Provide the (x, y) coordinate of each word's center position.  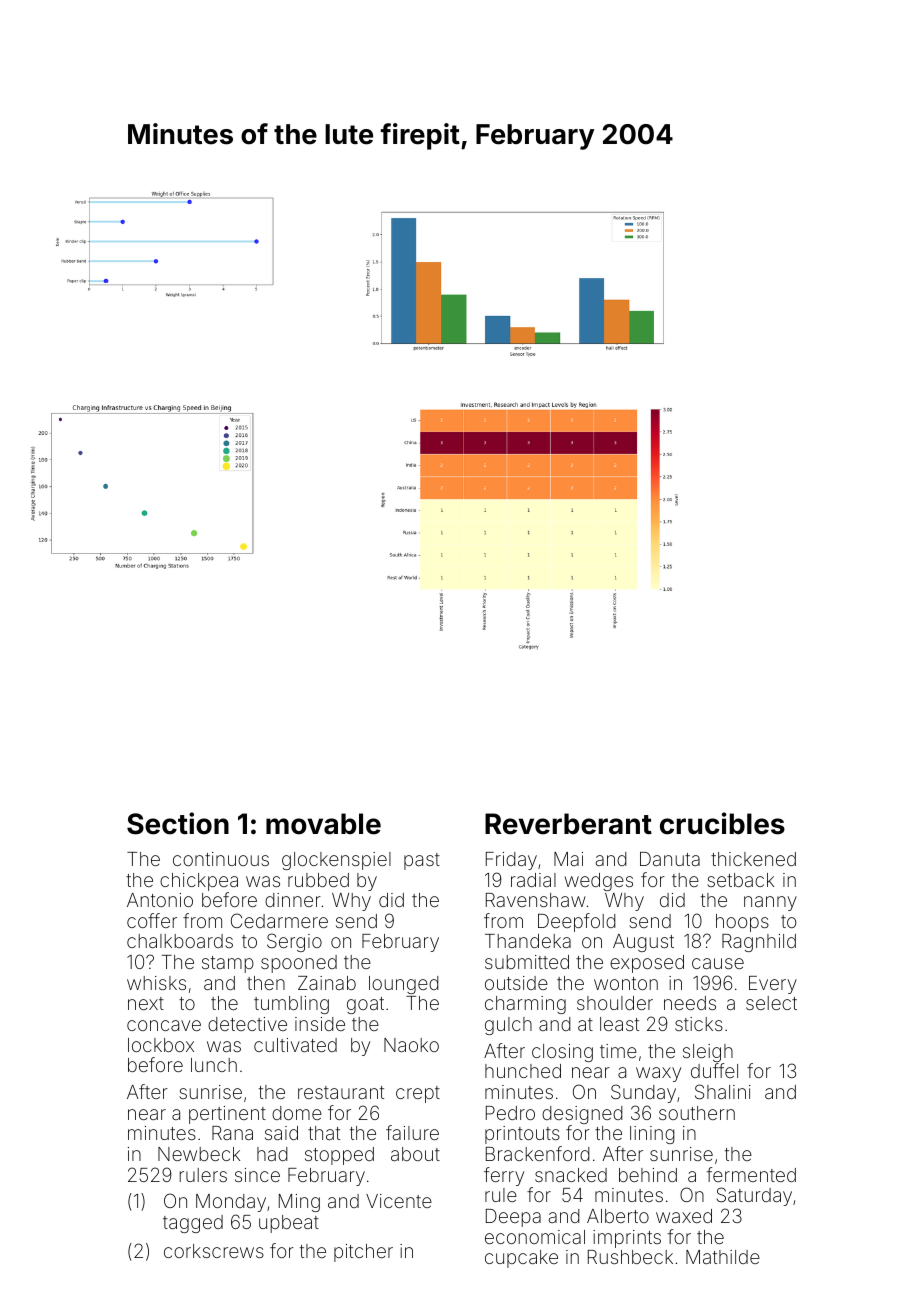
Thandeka (528, 941)
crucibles (722, 823)
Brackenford (538, 1153)
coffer (152, 920)
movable (323, 824)
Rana (232, 1133)
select (771, 1003)
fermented (751, 1174)
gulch (508, 1026)
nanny (770, 903)
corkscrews (214, 1251)
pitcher (363, 1253)
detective (247, 1024)
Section (178, 823)
